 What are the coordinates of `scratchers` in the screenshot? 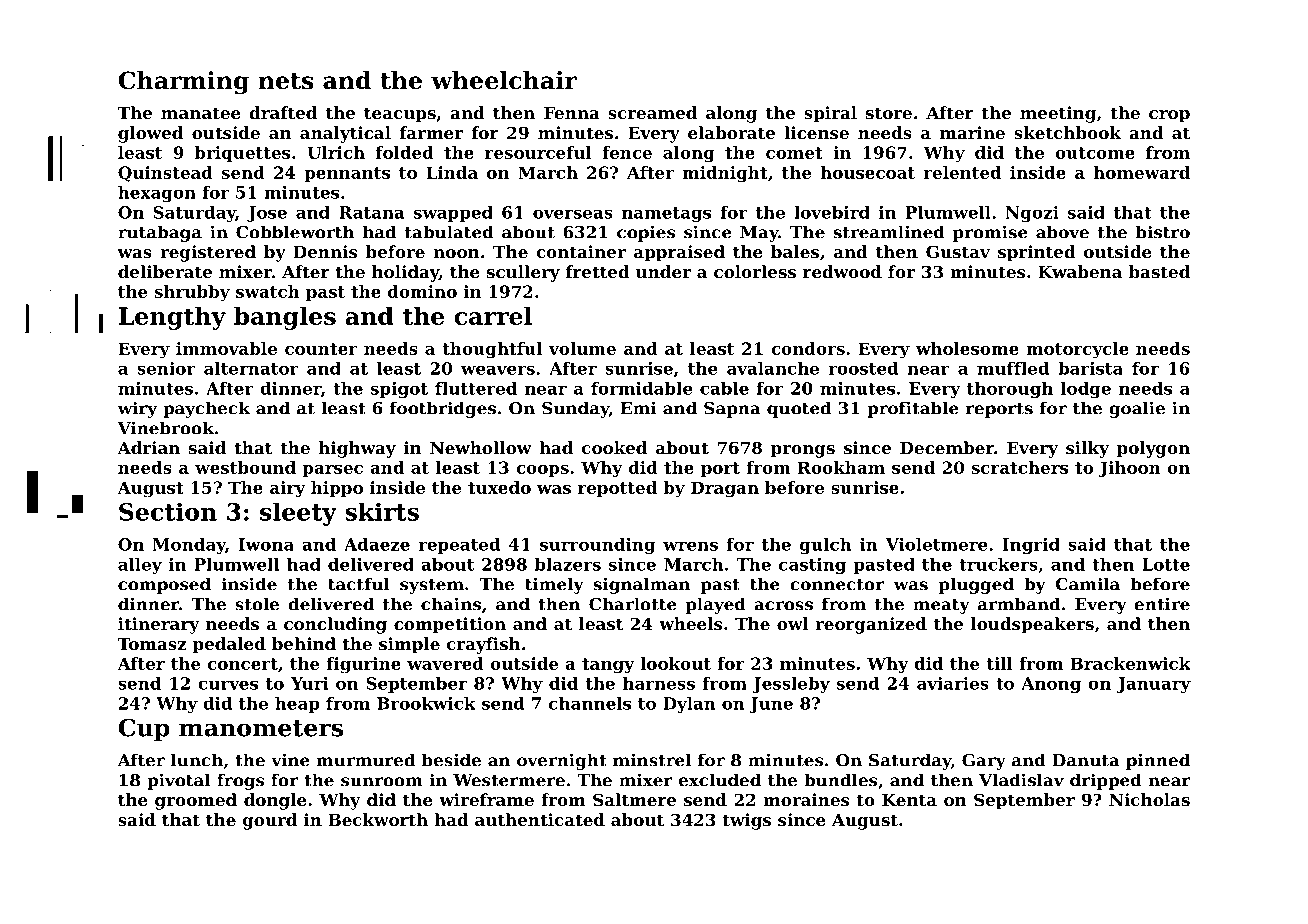 It's located at (1020, 467).
